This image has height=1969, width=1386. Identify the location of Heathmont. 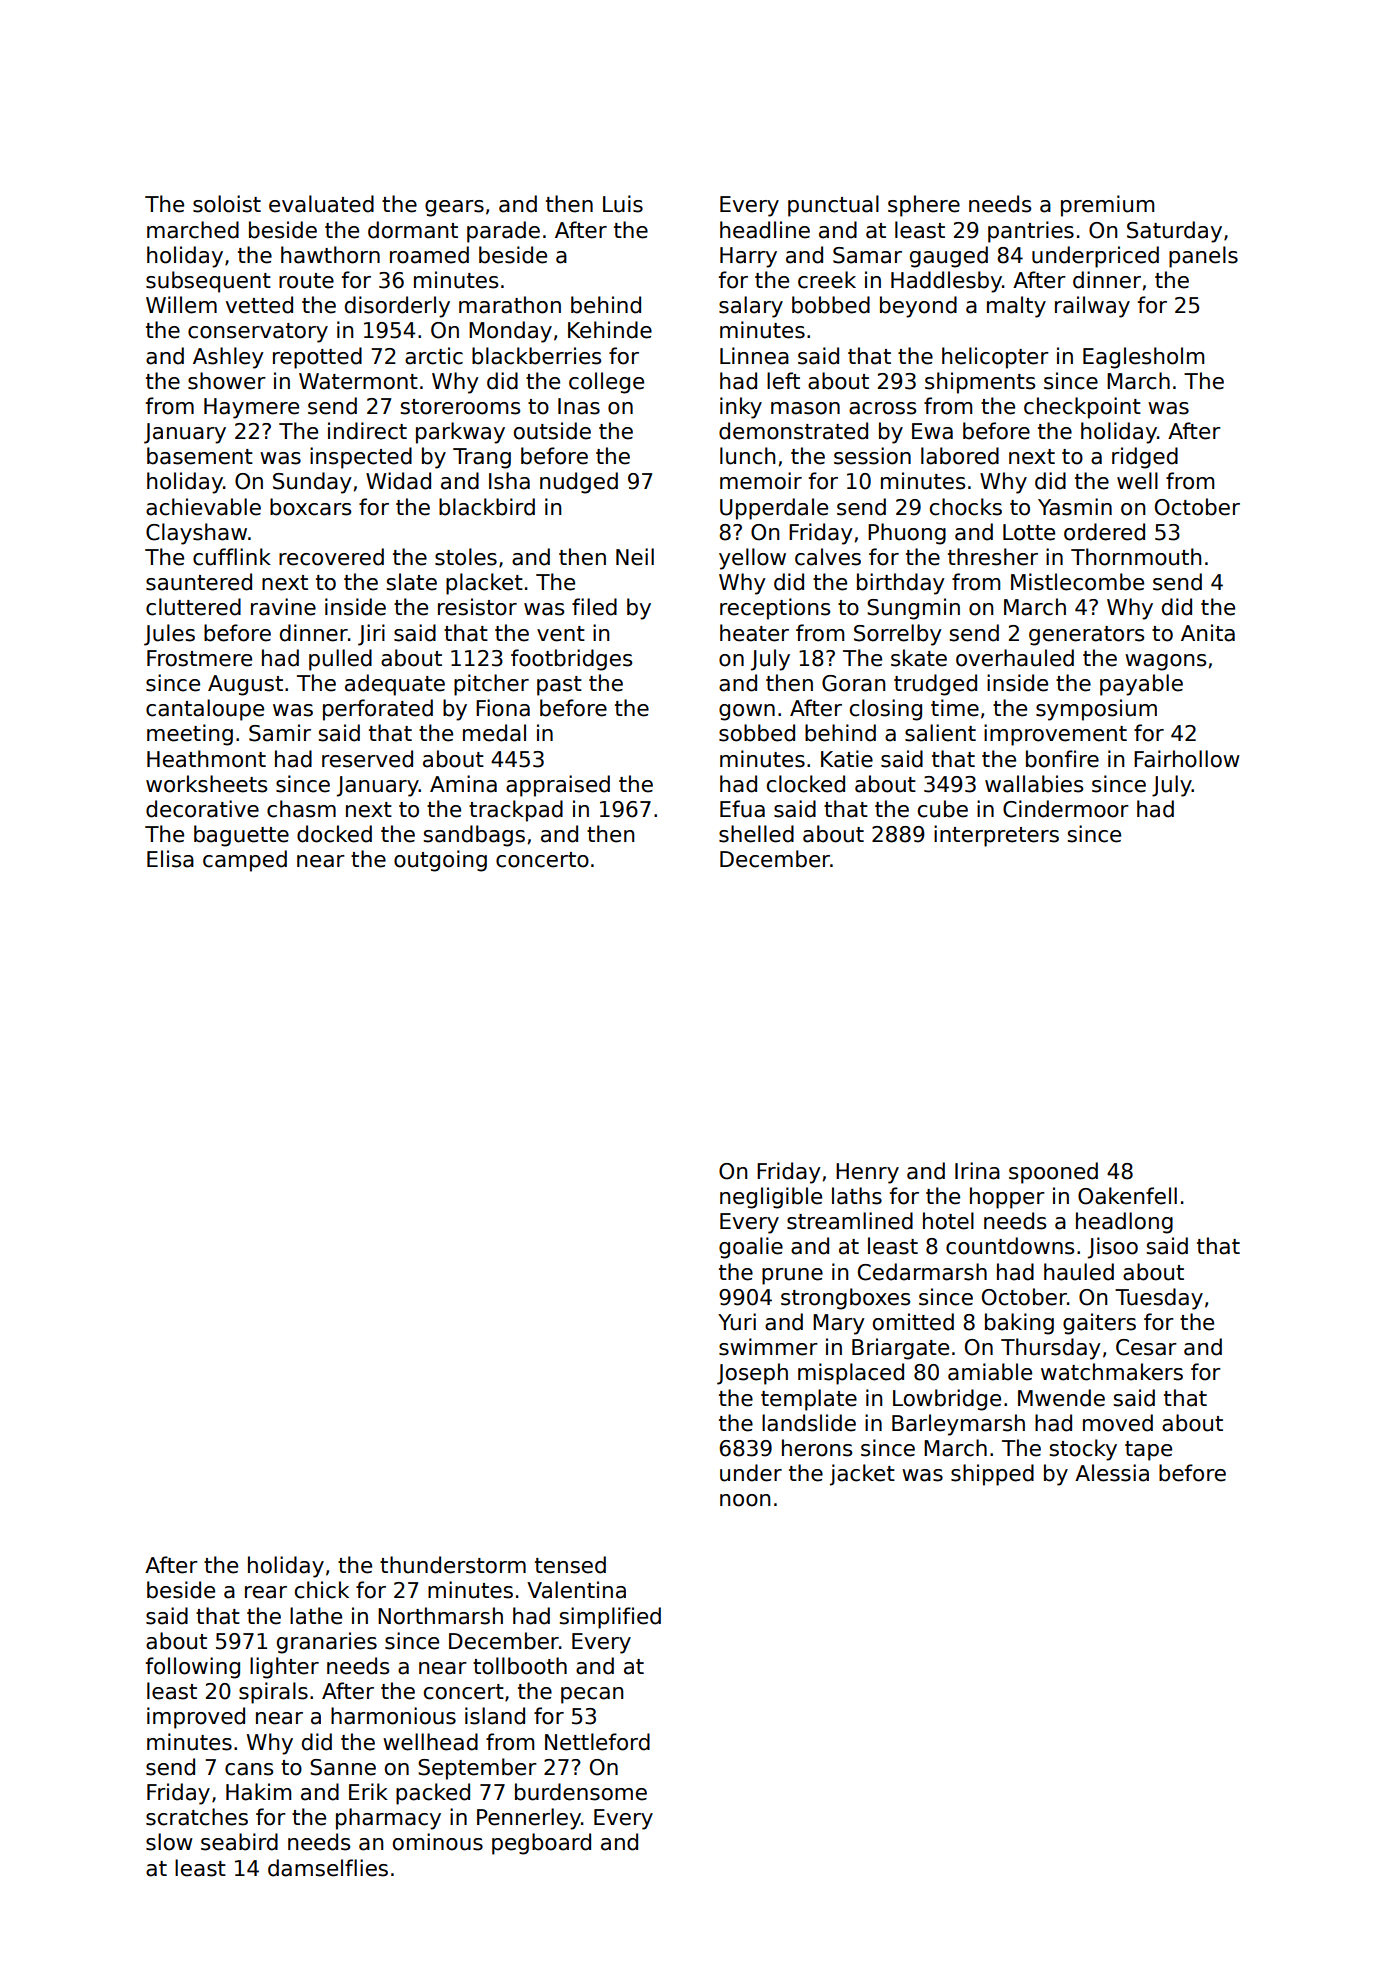
(206, 759).
